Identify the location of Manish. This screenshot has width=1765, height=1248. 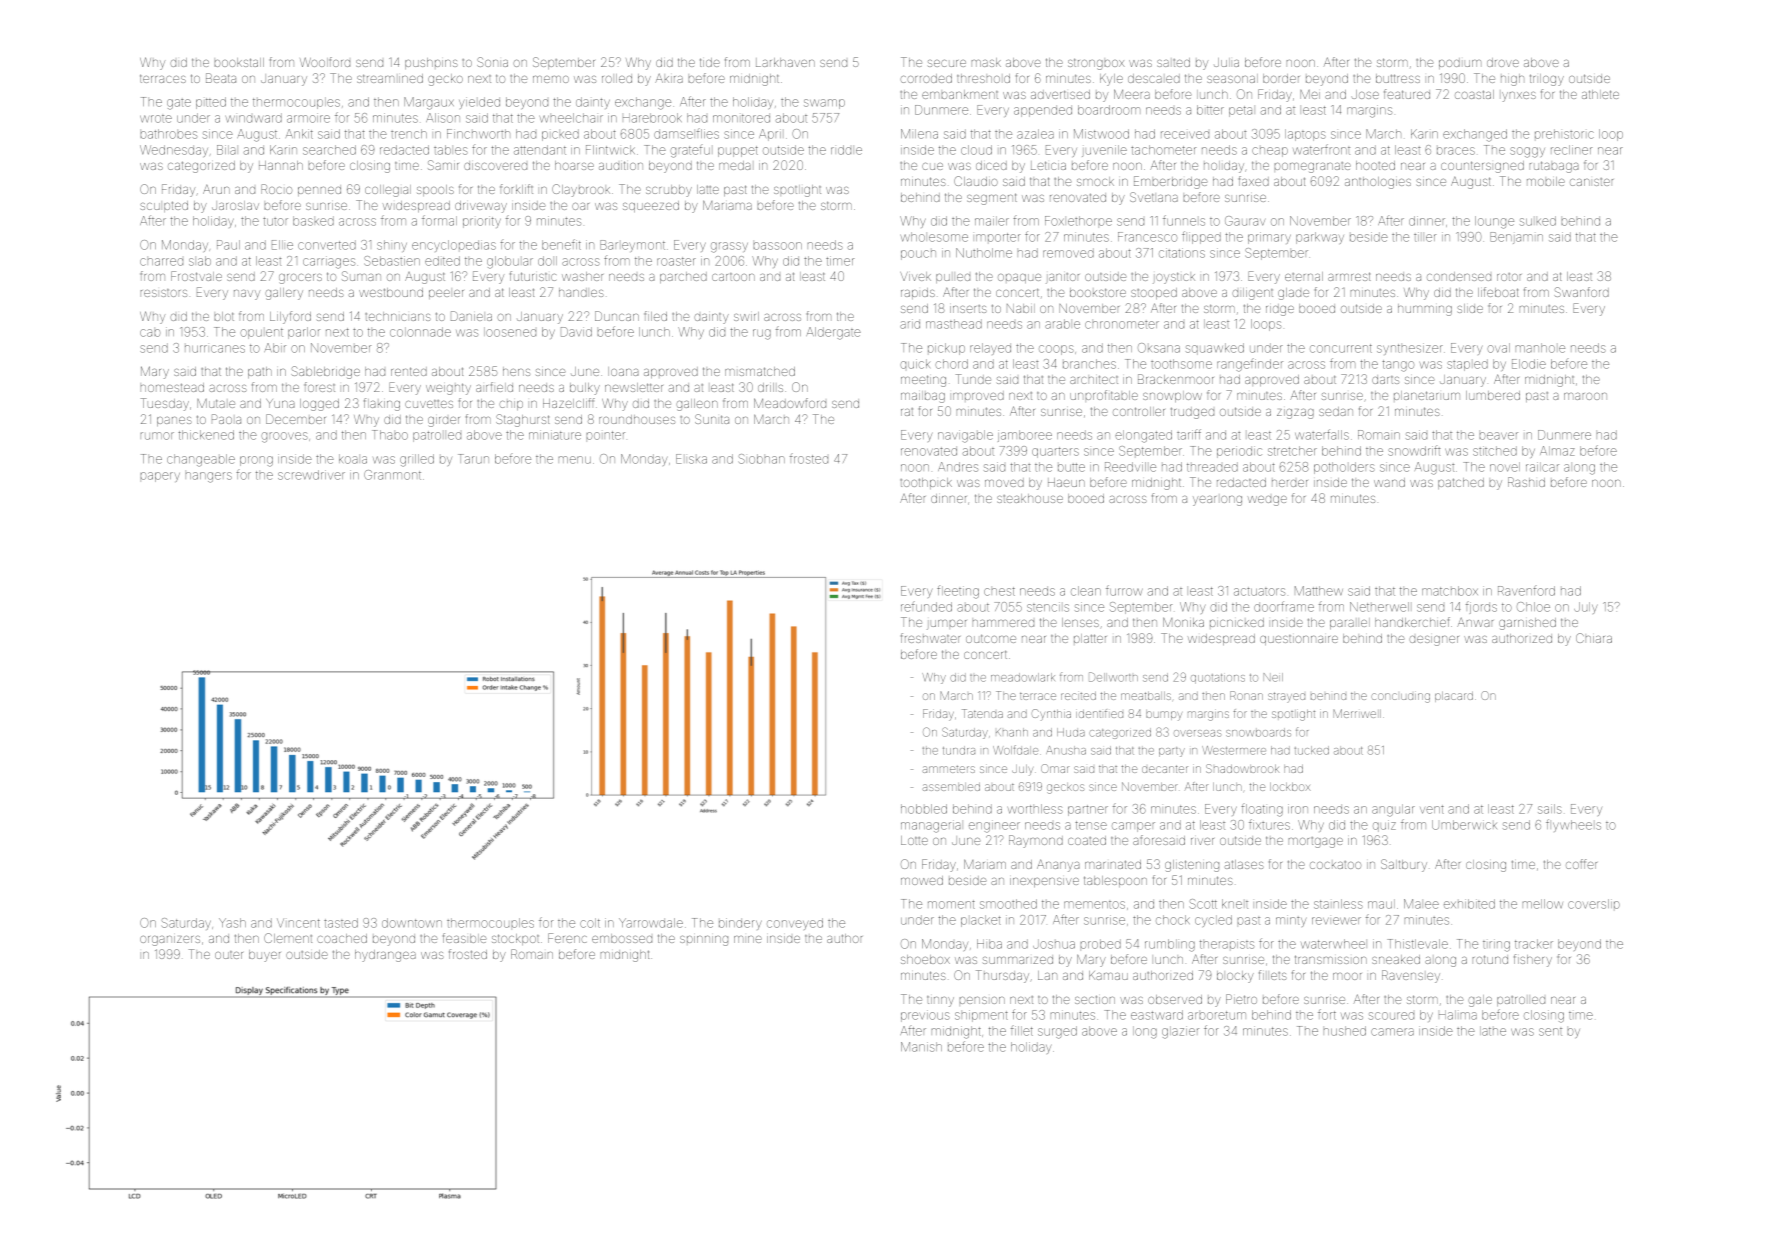
(921, 1047).
